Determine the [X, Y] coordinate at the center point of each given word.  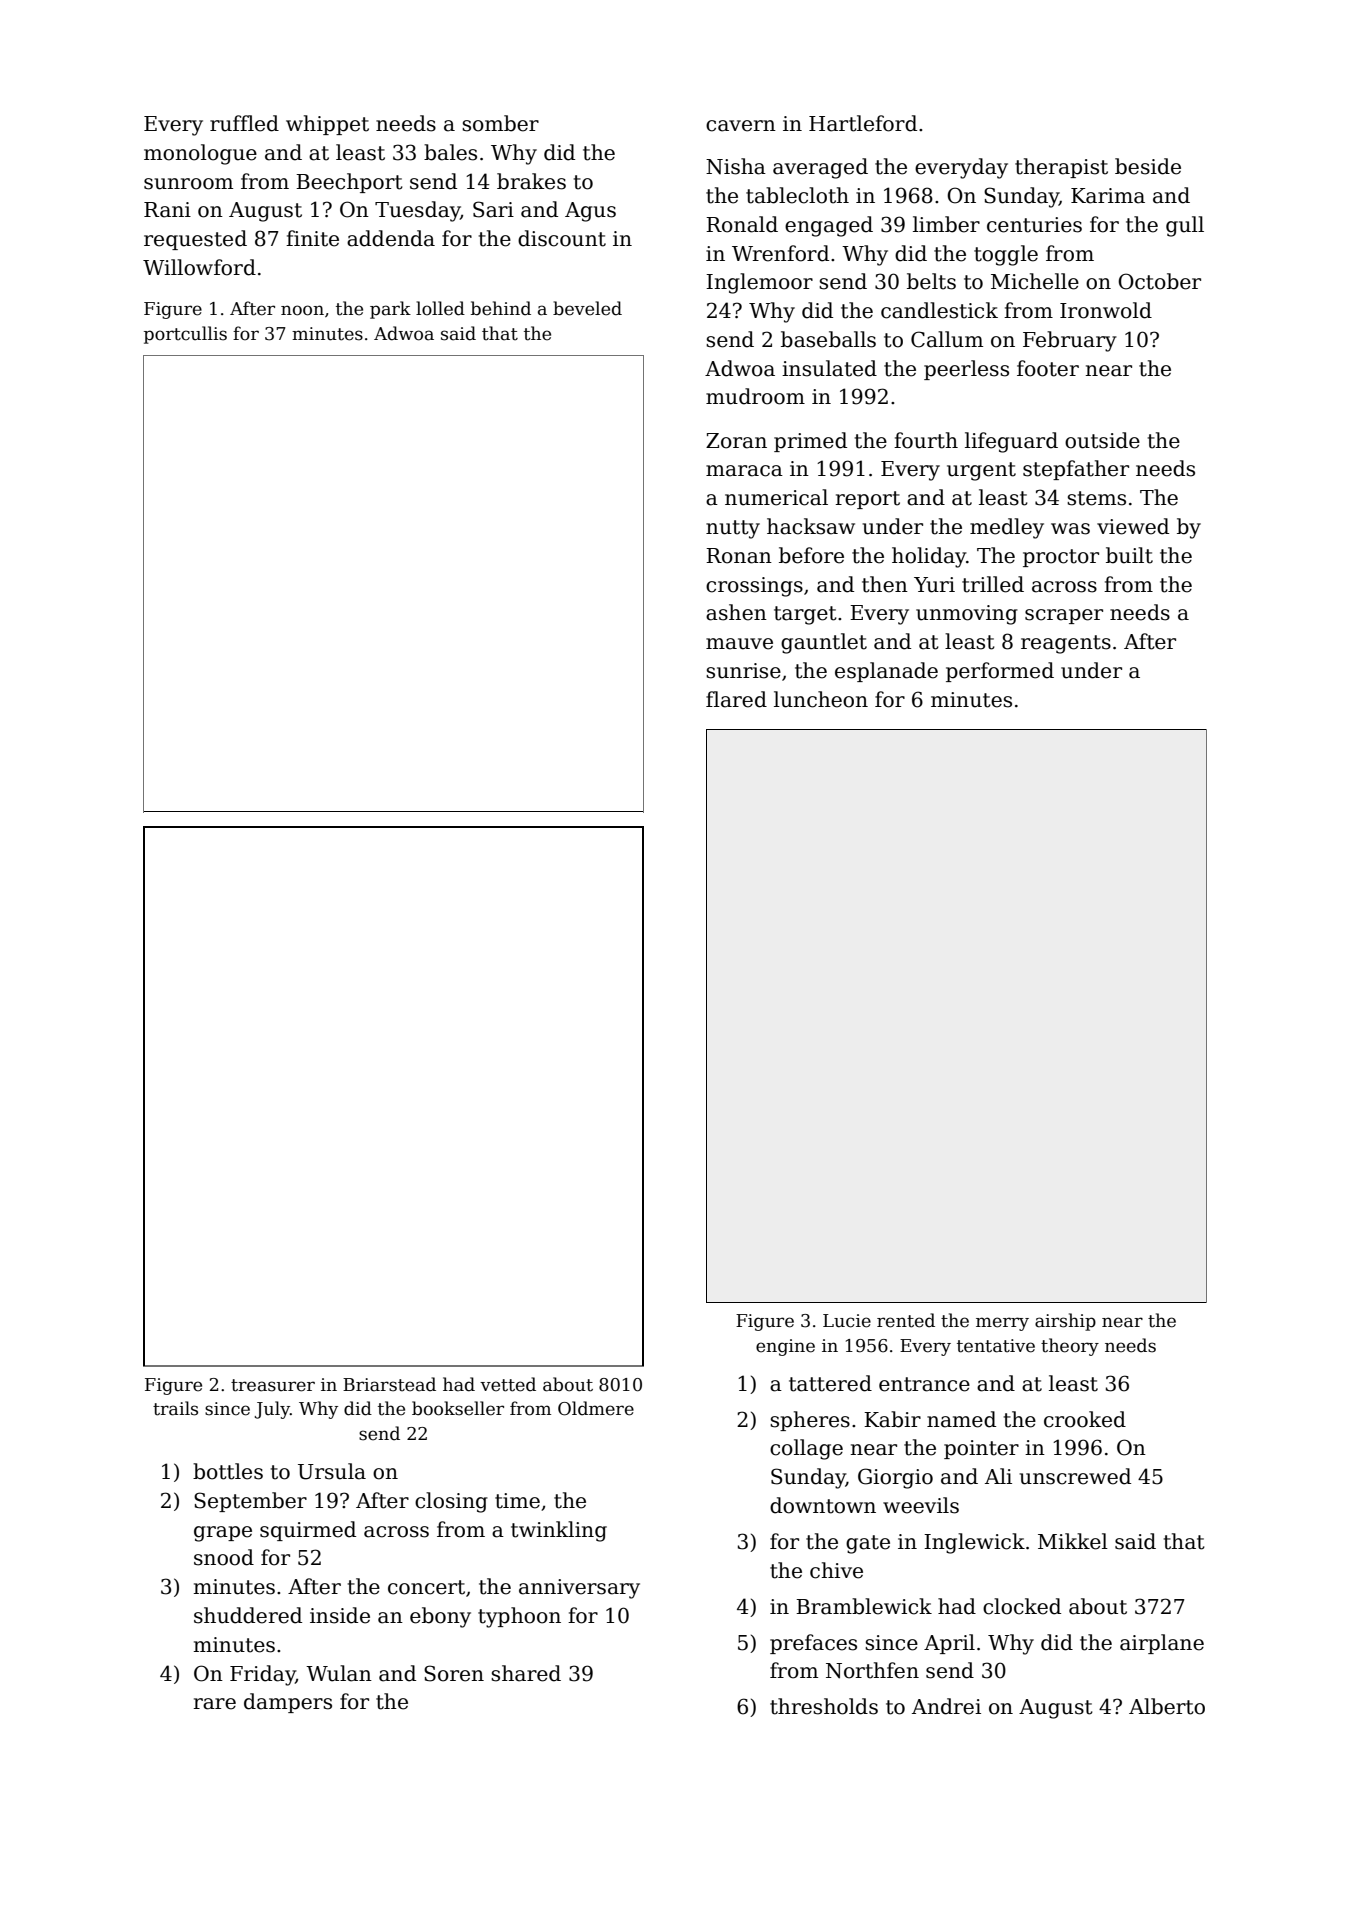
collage [806, 1449]
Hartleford [863, 123]
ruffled [244, 123]
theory [1070, 1347]
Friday [263, 1675]
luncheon [821, 699]
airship [1065, 1322]
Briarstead [389, 1384]
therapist [1061, 168]
